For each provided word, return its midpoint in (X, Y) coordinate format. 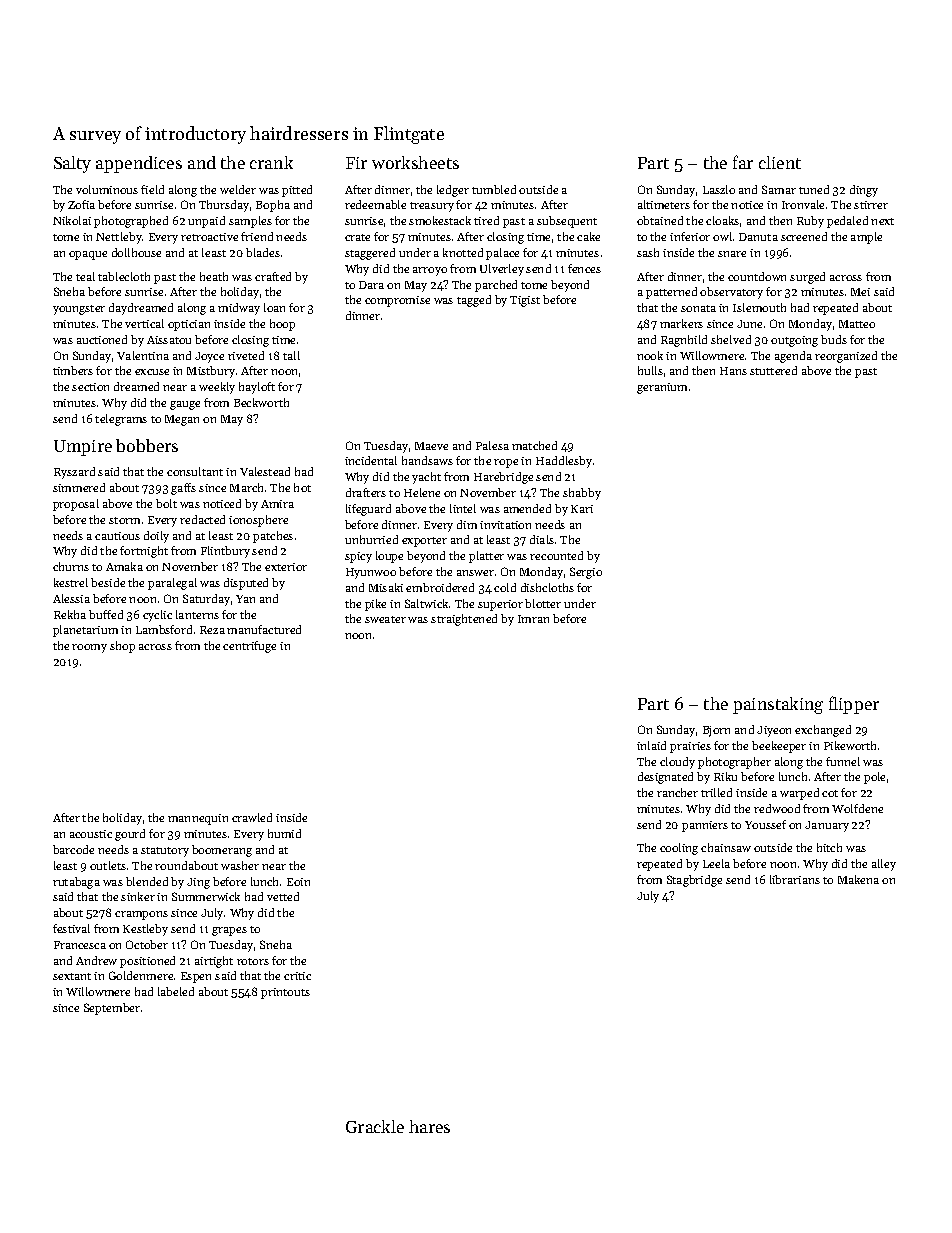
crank (271, 162)
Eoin (298, 882)
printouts (285, 993)
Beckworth (261, 402)
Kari (582, 509)
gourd (130, 835)
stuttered (773, 370)
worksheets (415, 162)
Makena (858, 879)
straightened (464, 620)
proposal (76, 505)
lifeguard (368, 510)
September (112, 1009)
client (780, 162)
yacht (426, 478)
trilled (716, 792)
